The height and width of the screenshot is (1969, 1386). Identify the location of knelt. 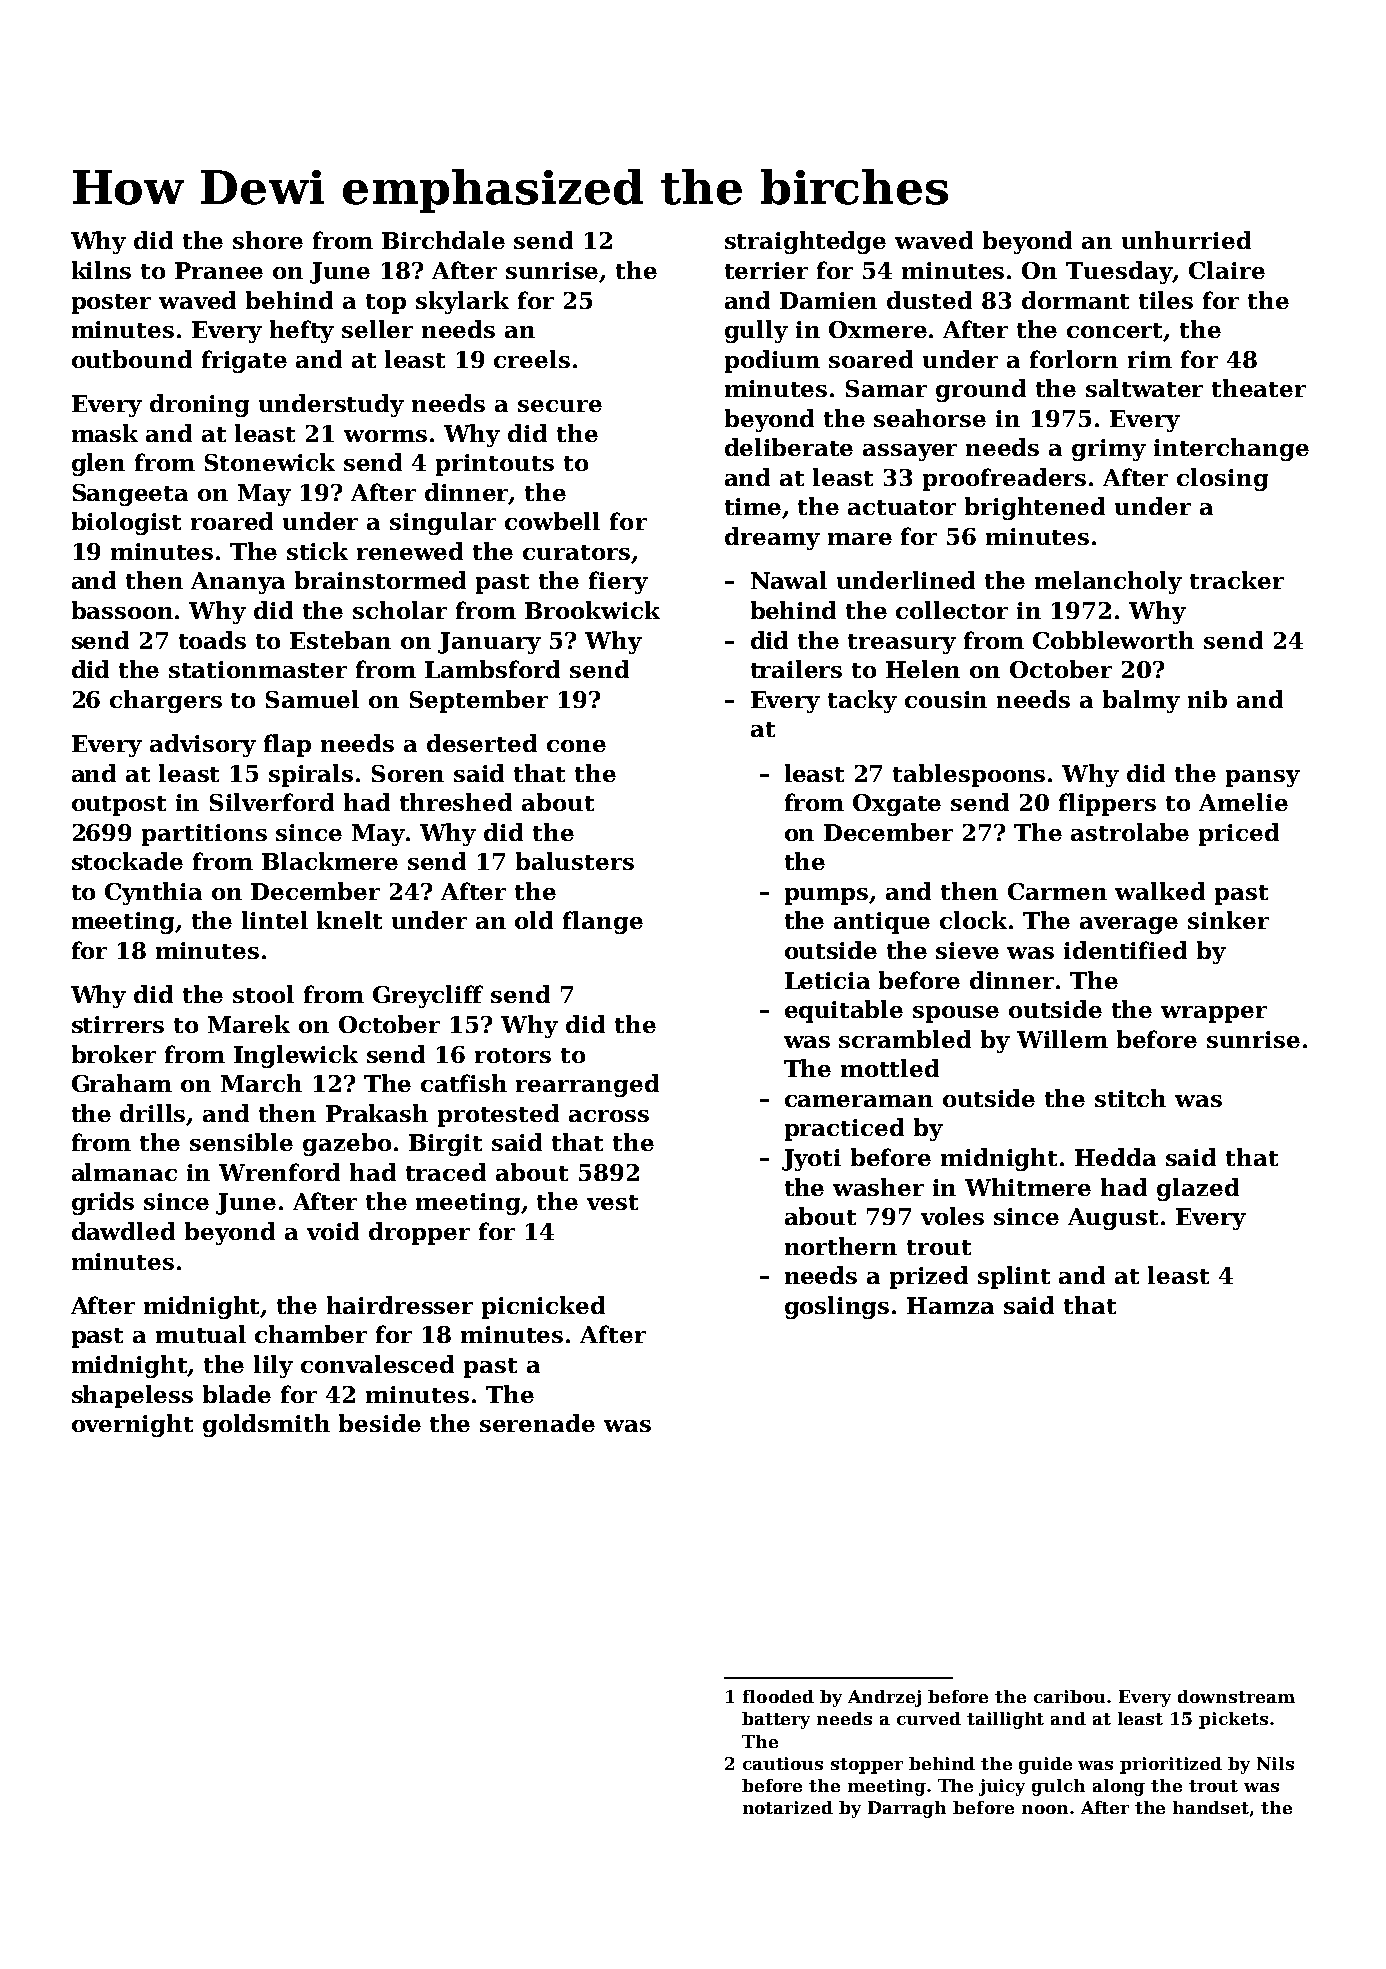
(349, 920).
